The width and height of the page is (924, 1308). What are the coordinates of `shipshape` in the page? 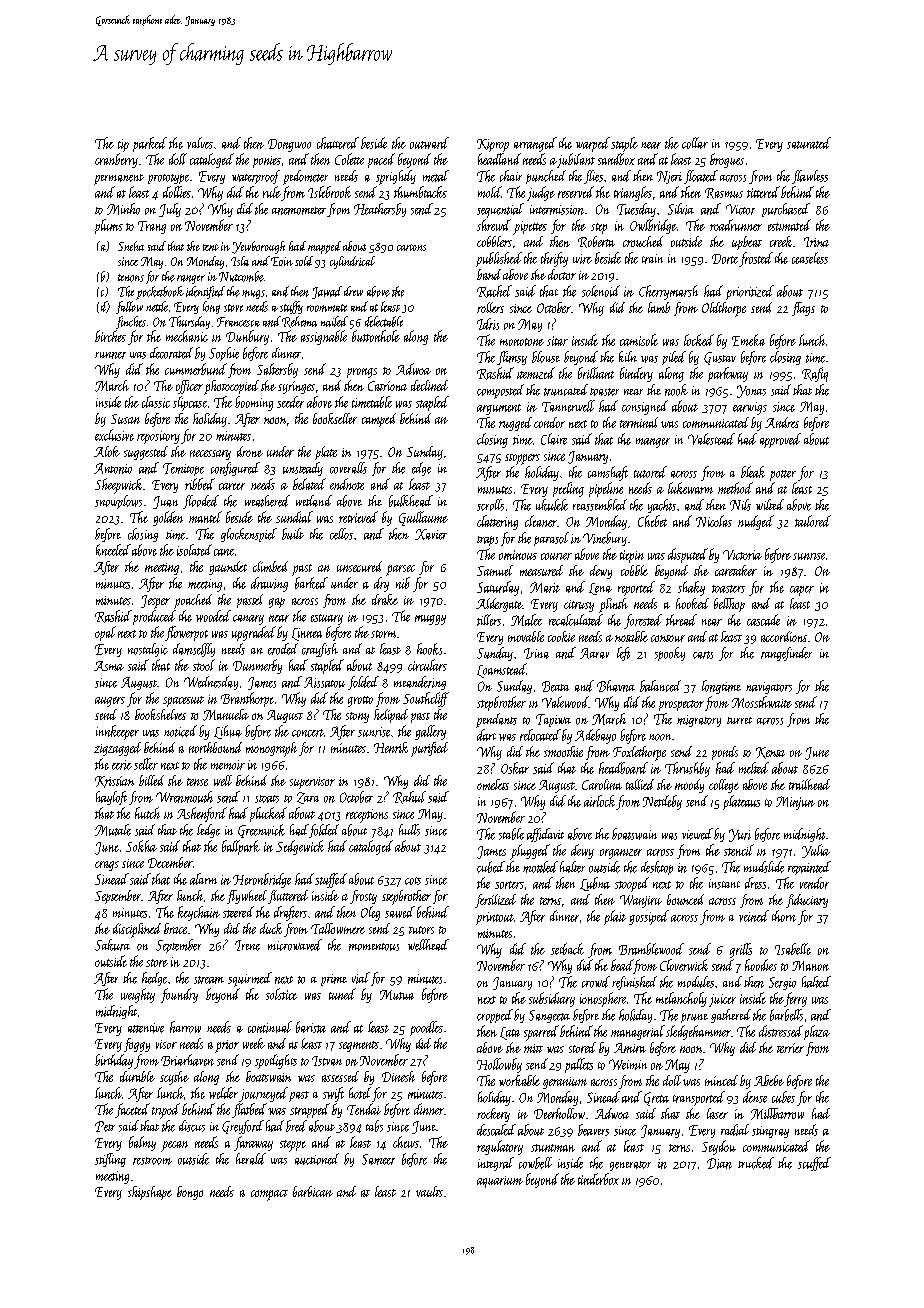 It's located at (150, 1193).
